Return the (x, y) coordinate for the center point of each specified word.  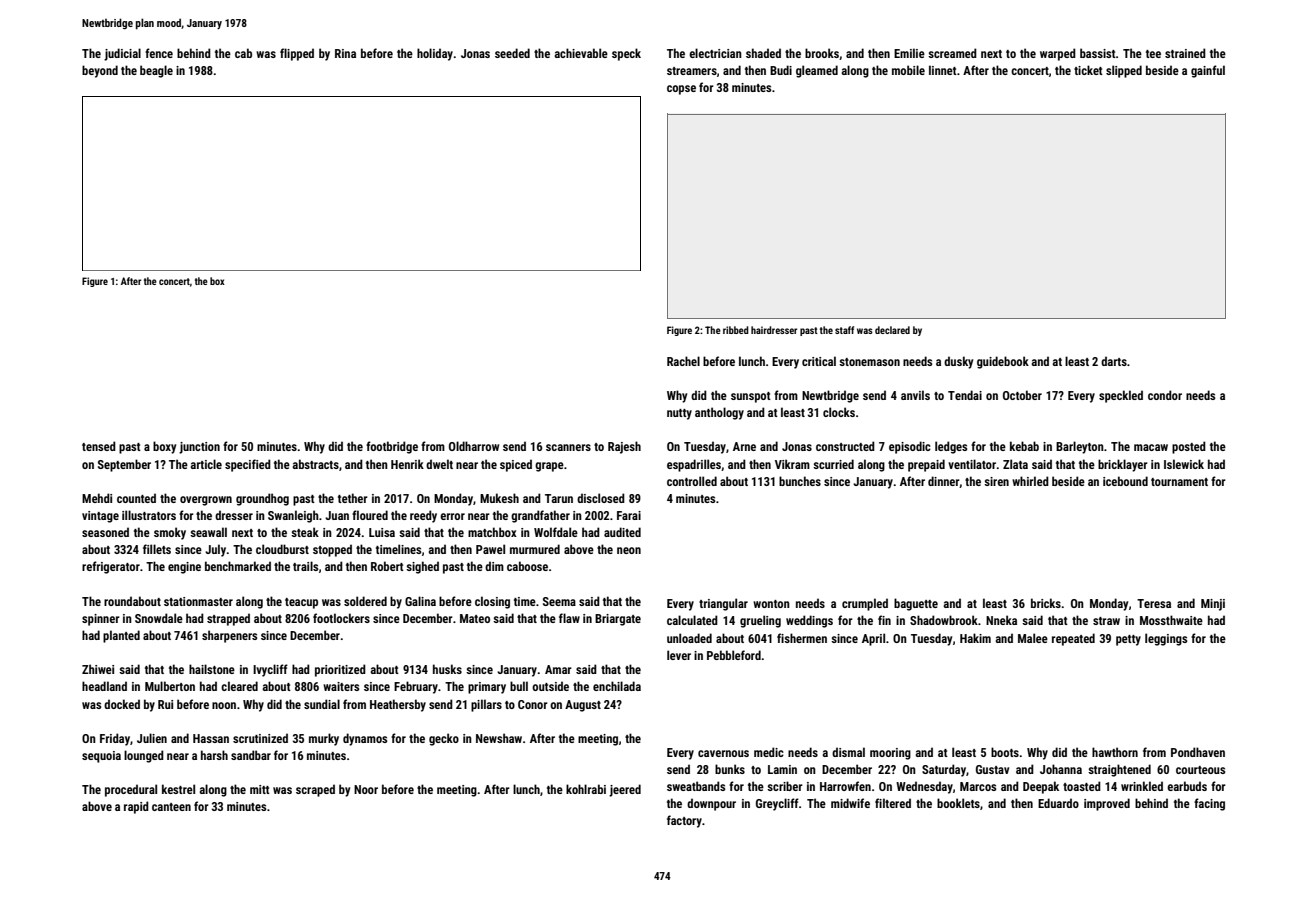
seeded (512, 53)
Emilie (909, 53)
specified (248, 465)
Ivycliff (270, 670)
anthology (719, 413)
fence (159, 53)
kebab (1024, 446)
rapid (136, 807)
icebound (1125, 481)
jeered (625, 790)
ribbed (736, 330)
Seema (559, 601)
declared (892, 330)
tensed (99, 446)
